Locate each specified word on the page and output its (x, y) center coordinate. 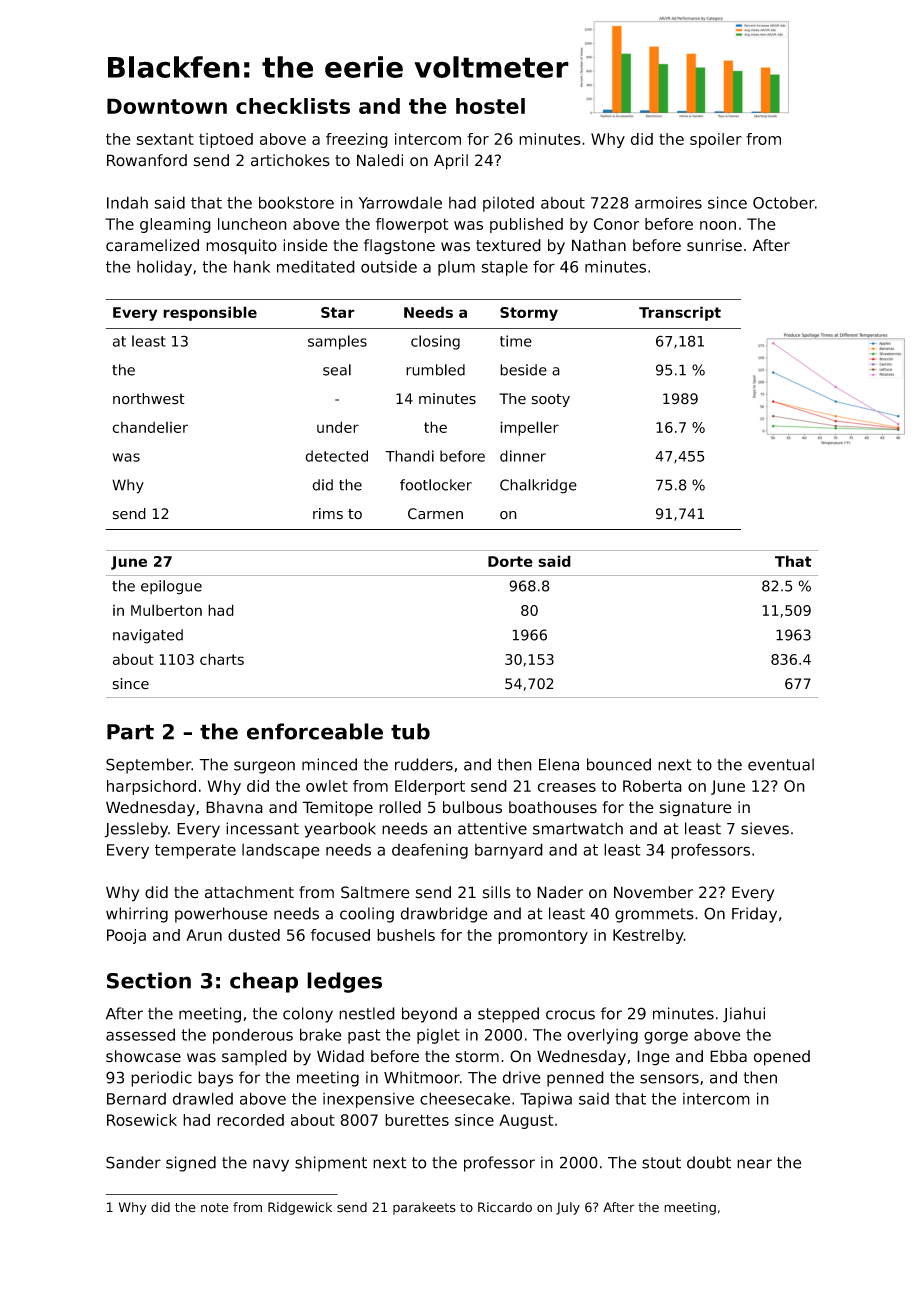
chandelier (150, 427)
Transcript (680, 313)
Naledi (380, 160)
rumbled (435, 370)
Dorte (510, 561)
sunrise (714, 245)
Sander (133, 1162)
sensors (669, 1079)
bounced (619, 764)
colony (308, 1015)
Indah (127, 202)
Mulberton (166, 610)
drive (522, 1077)
